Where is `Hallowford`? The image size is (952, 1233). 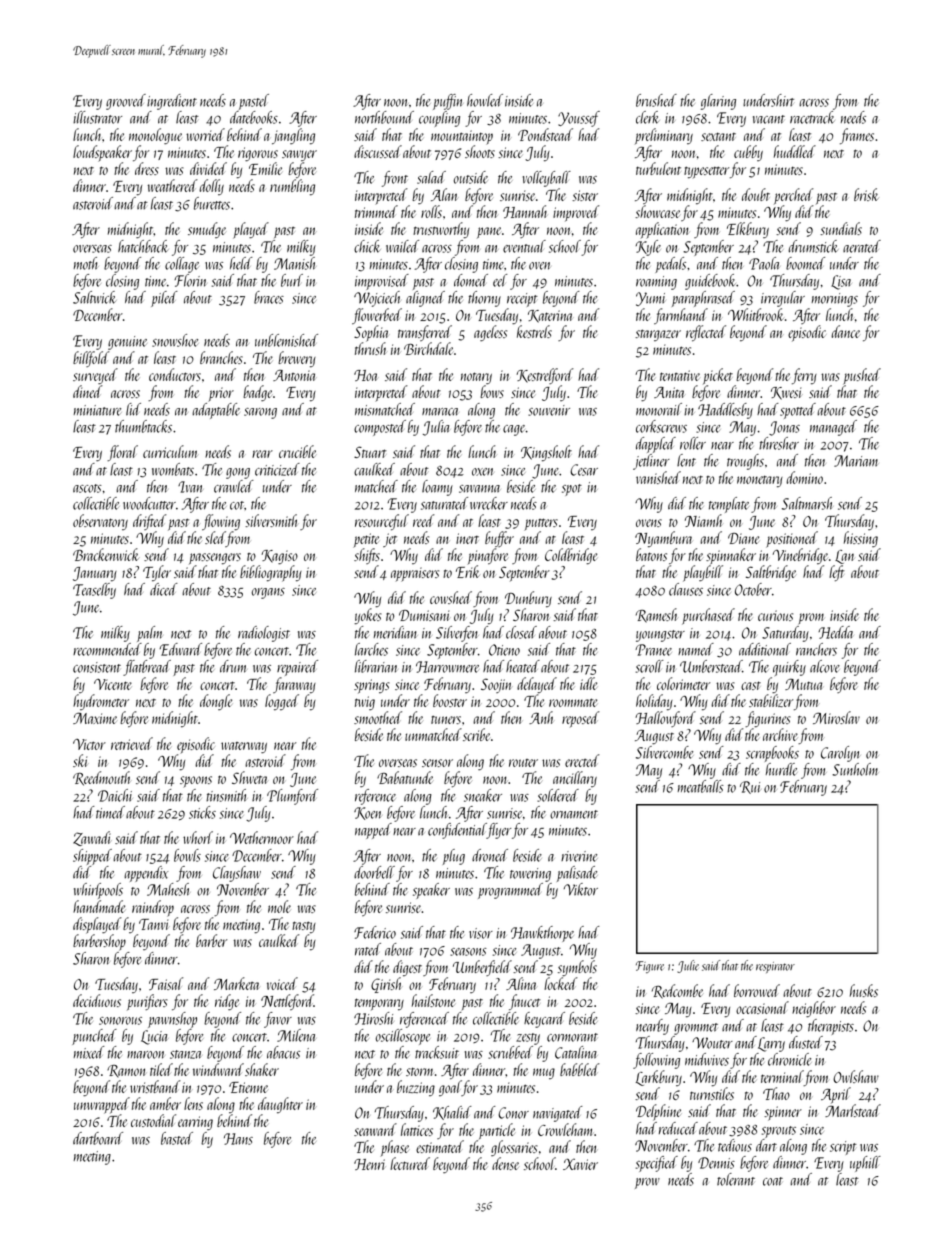
Hallowford is located at coordinates (665, 719).
